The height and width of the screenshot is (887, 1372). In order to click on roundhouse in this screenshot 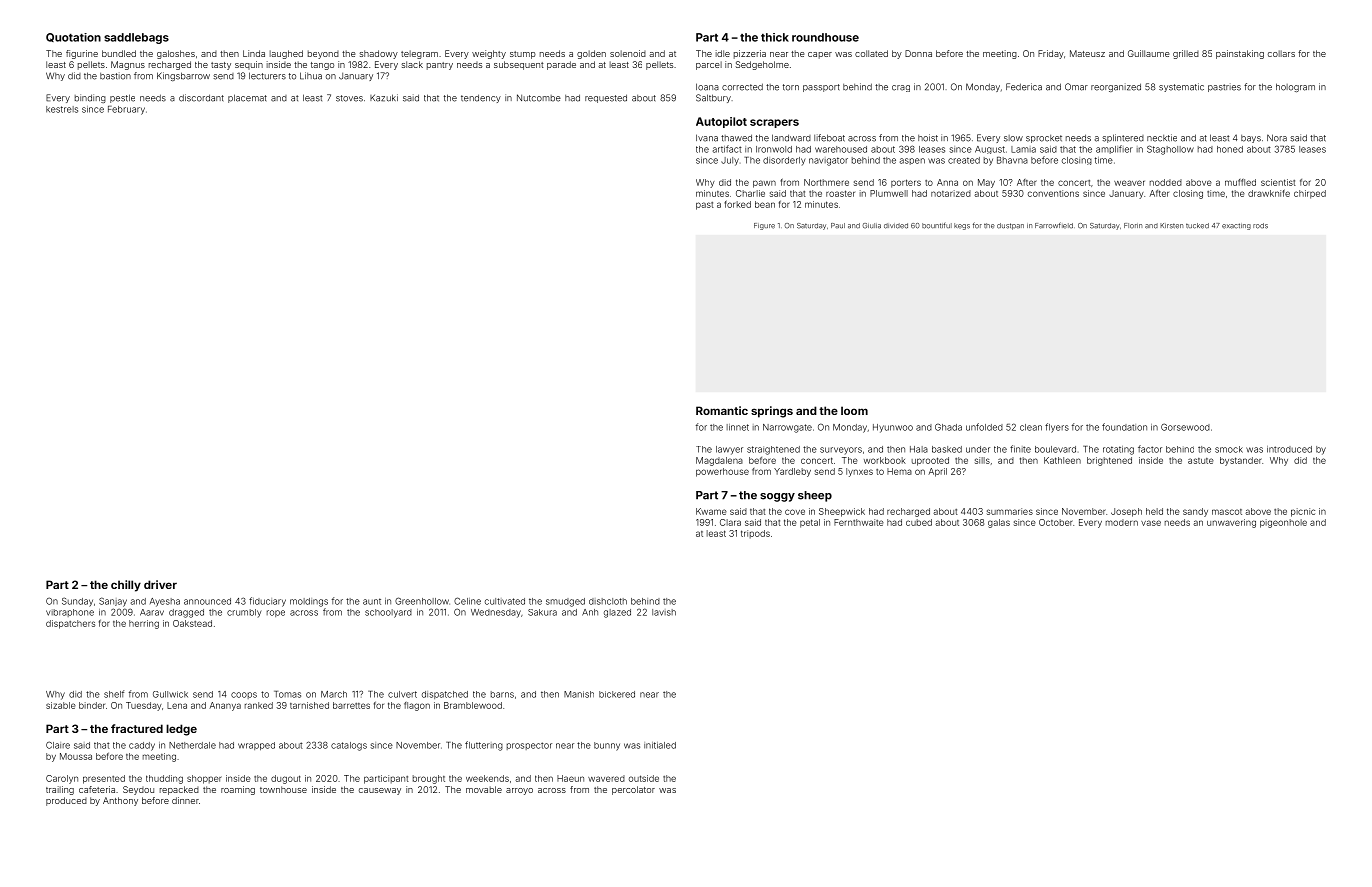, I will do `click(825, 37)`.
